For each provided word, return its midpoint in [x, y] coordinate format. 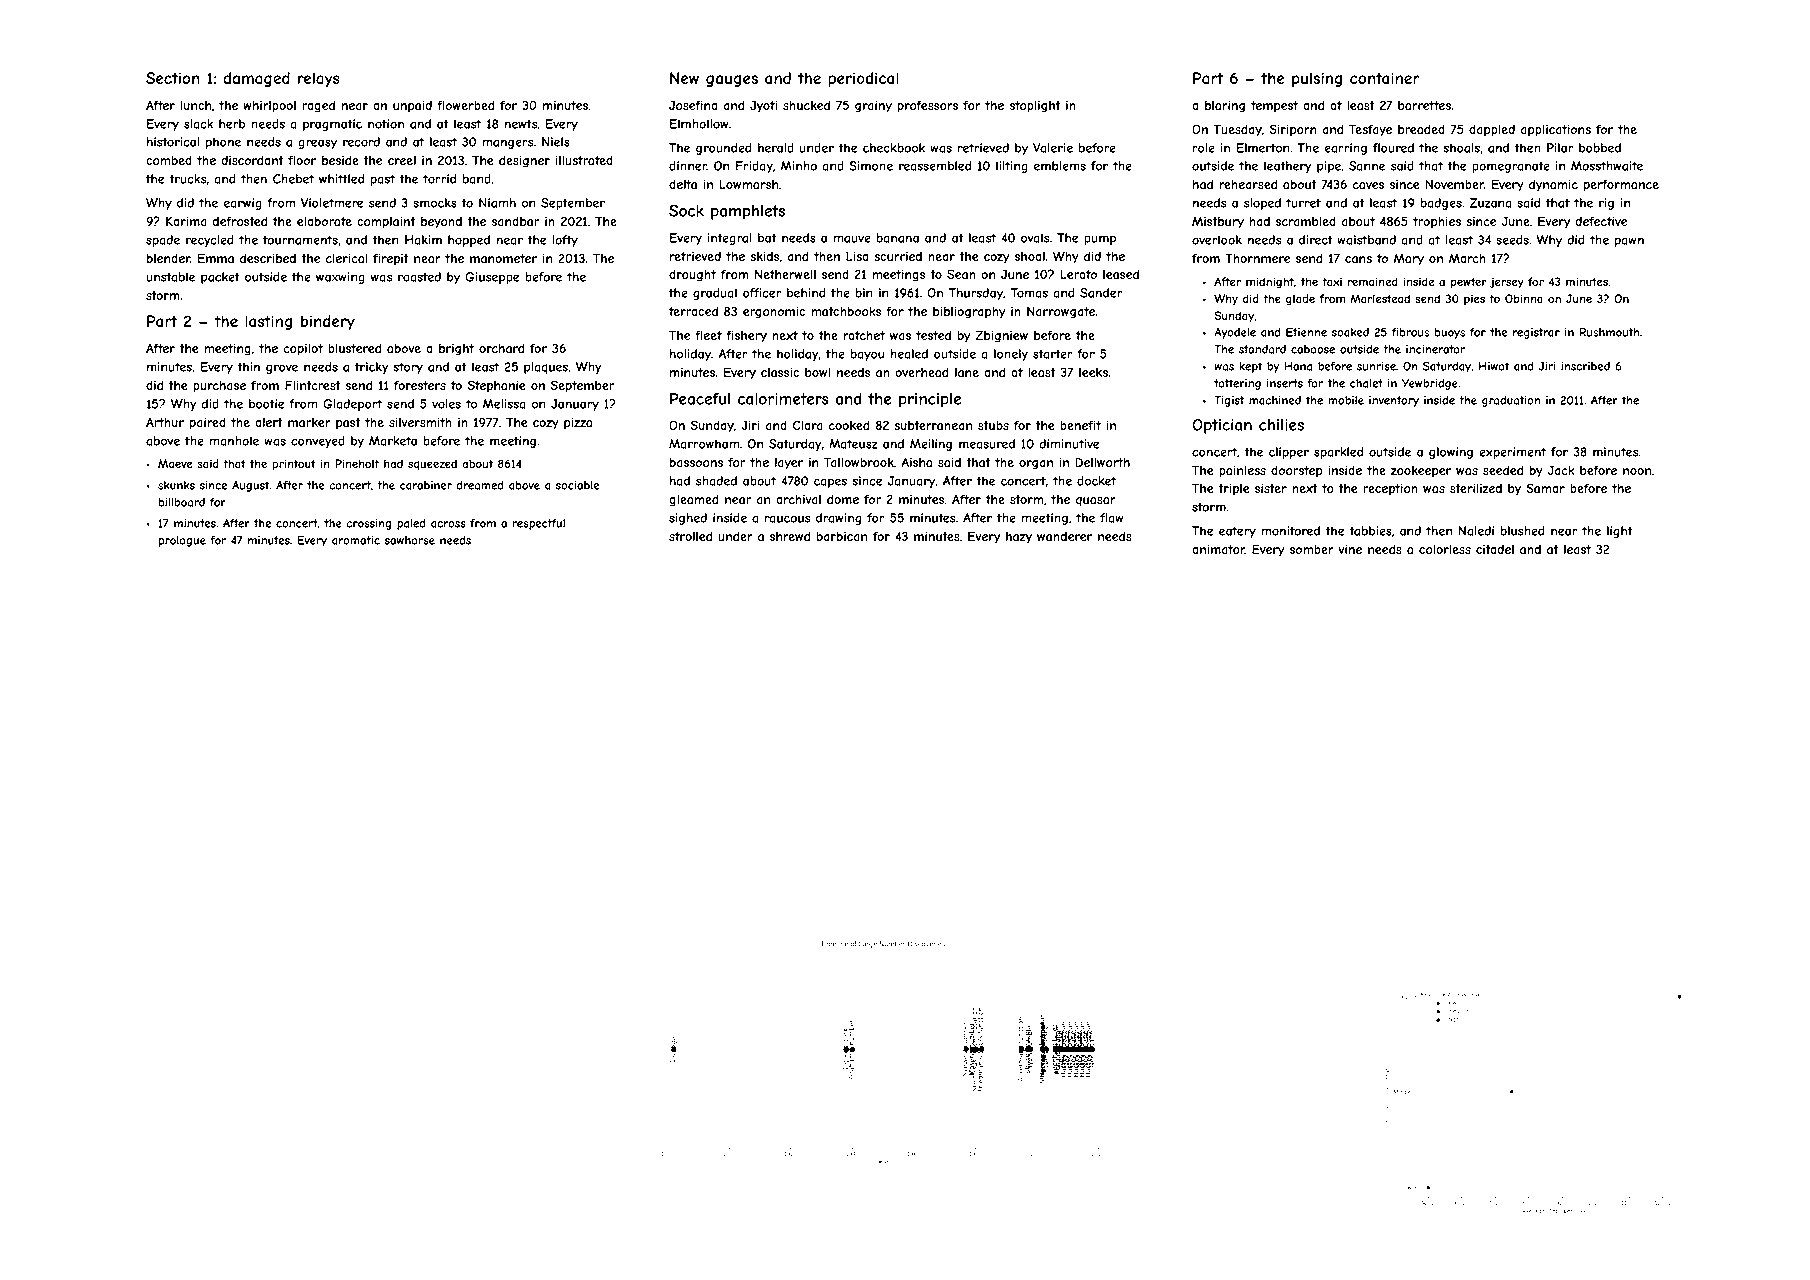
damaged [256, 79]
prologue [182, 541]
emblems [1060, 166]
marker [309, 422]
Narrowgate [1061, 312]
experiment [1512, 453]
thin [248, 367]
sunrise [1376, 366]
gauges [732, 81]
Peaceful [700, 399]
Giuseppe [492, 278]
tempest [1274, 107]
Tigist [1229, 401]
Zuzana [1490, 203]
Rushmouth [1609, 332]
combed [169, 160]
